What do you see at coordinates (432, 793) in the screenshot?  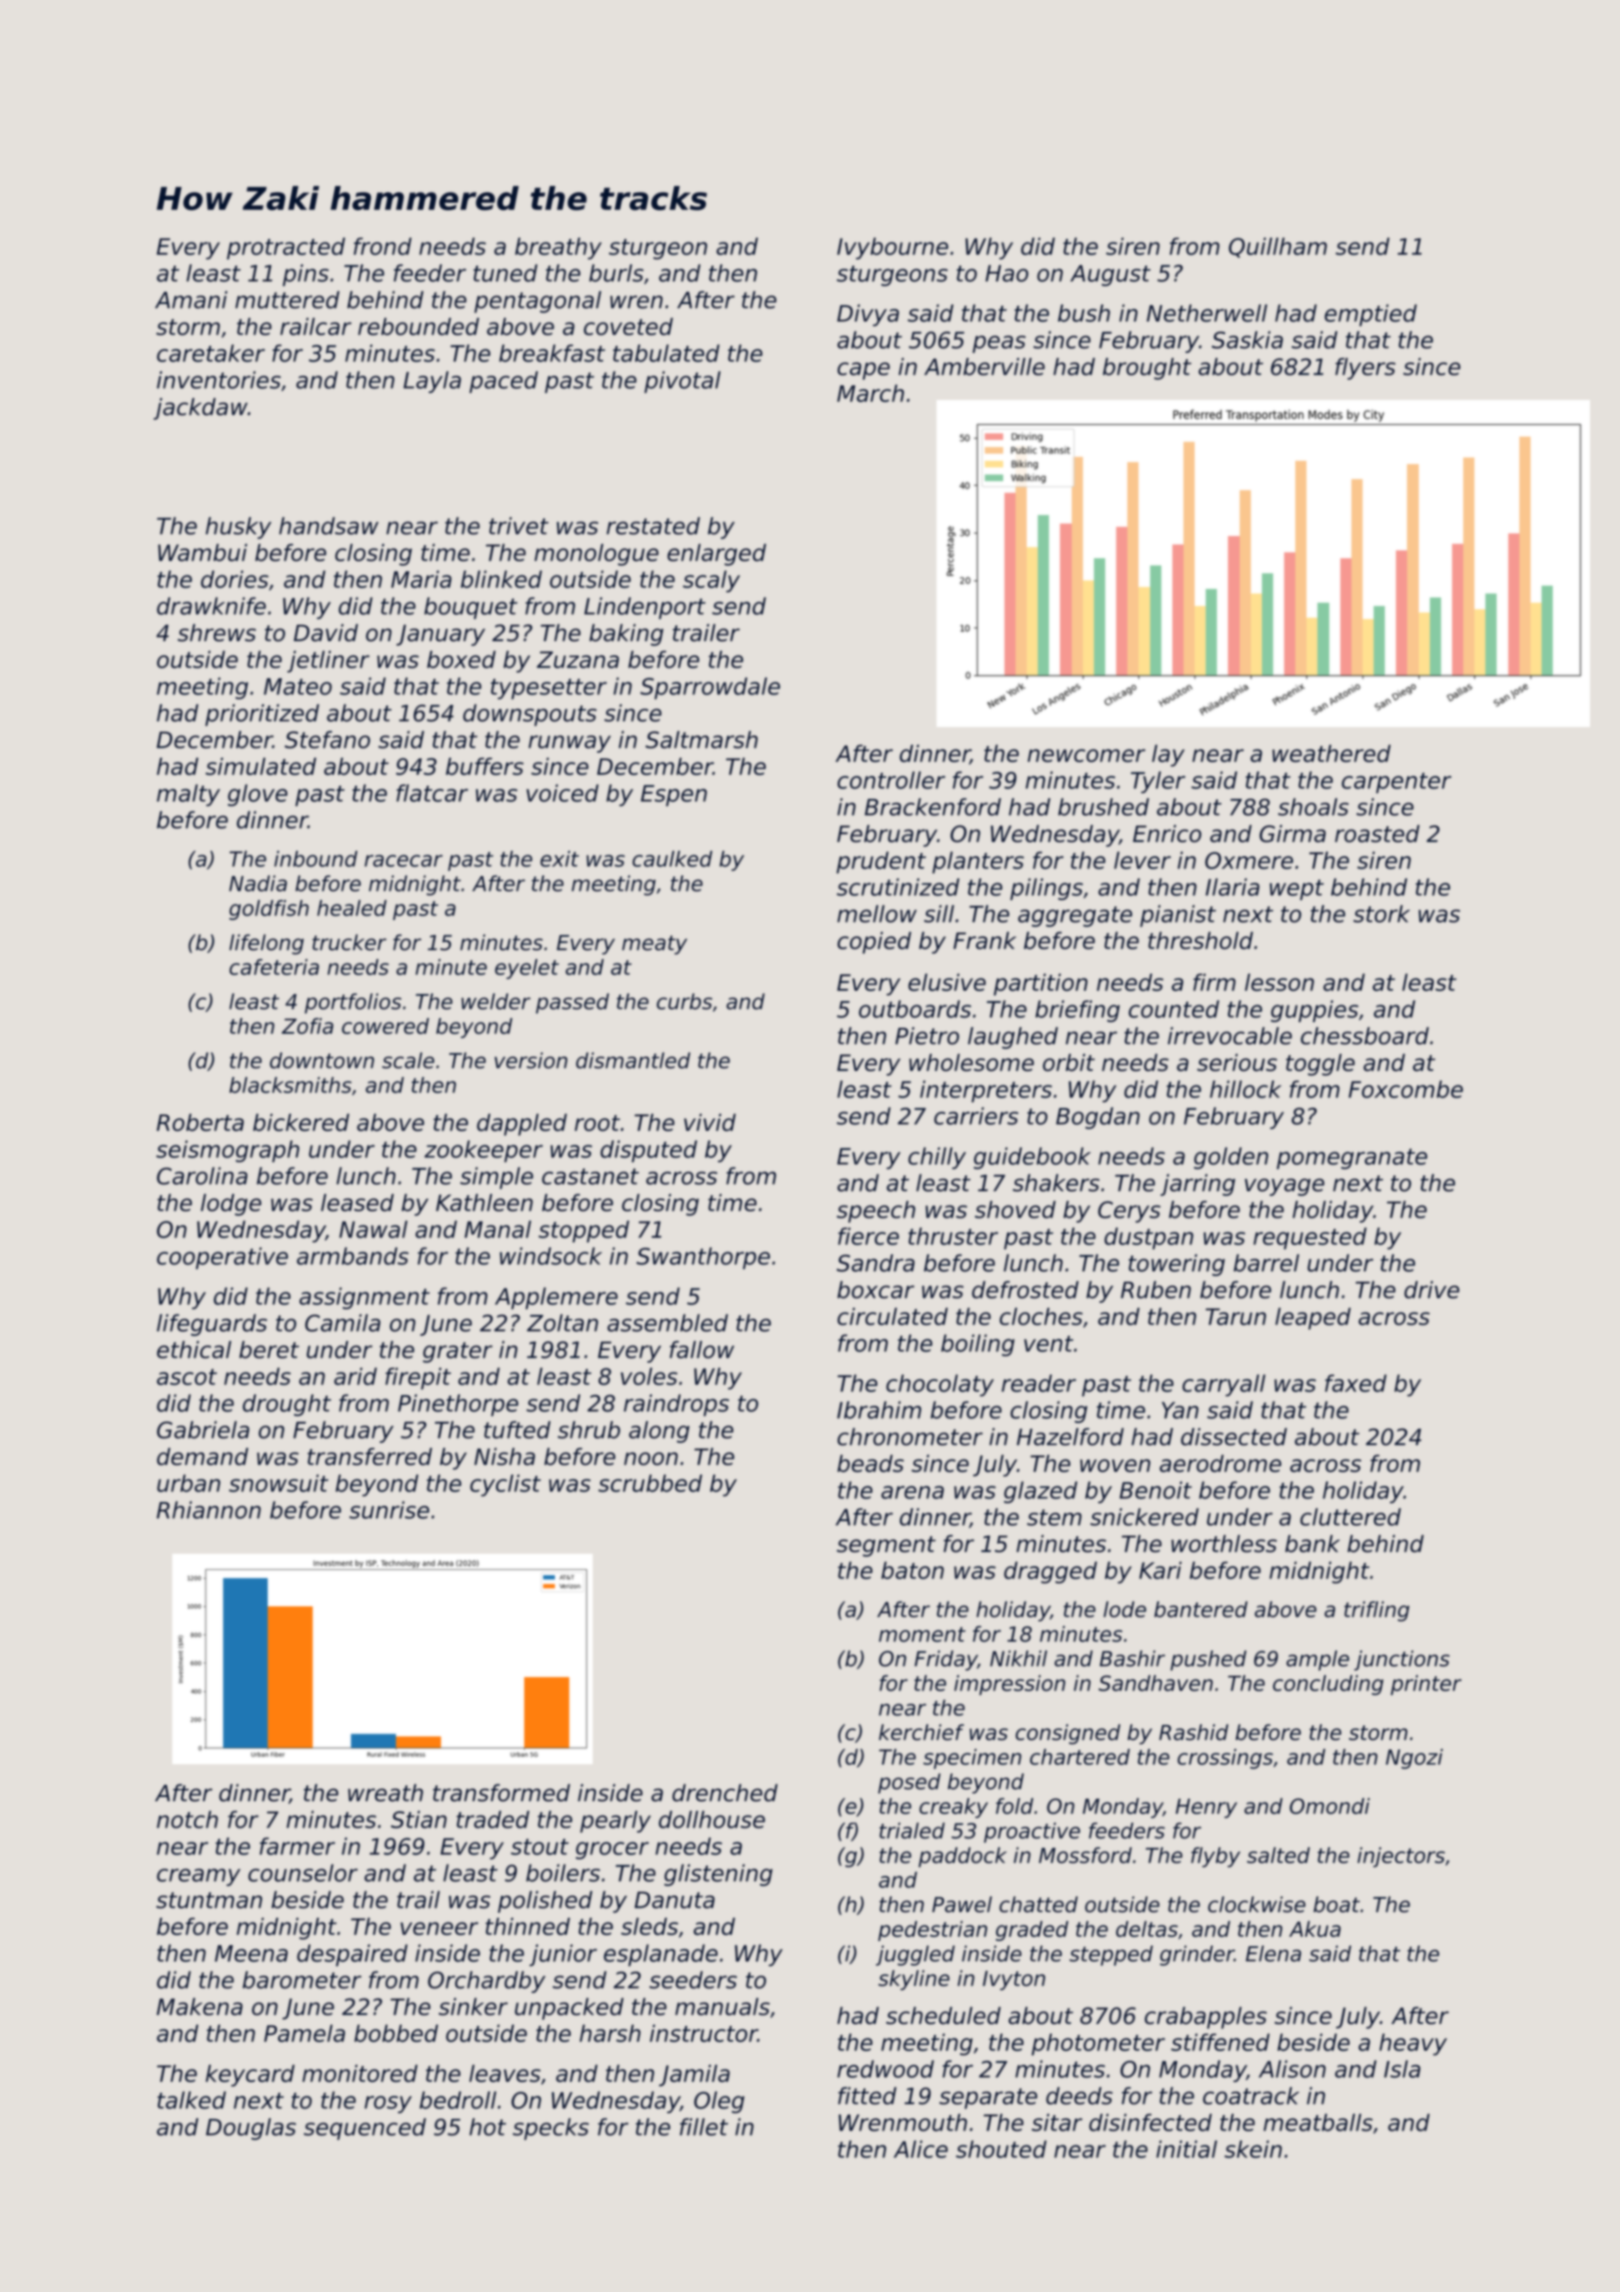 I see `flatcar` at bounding box center [432, 793].
